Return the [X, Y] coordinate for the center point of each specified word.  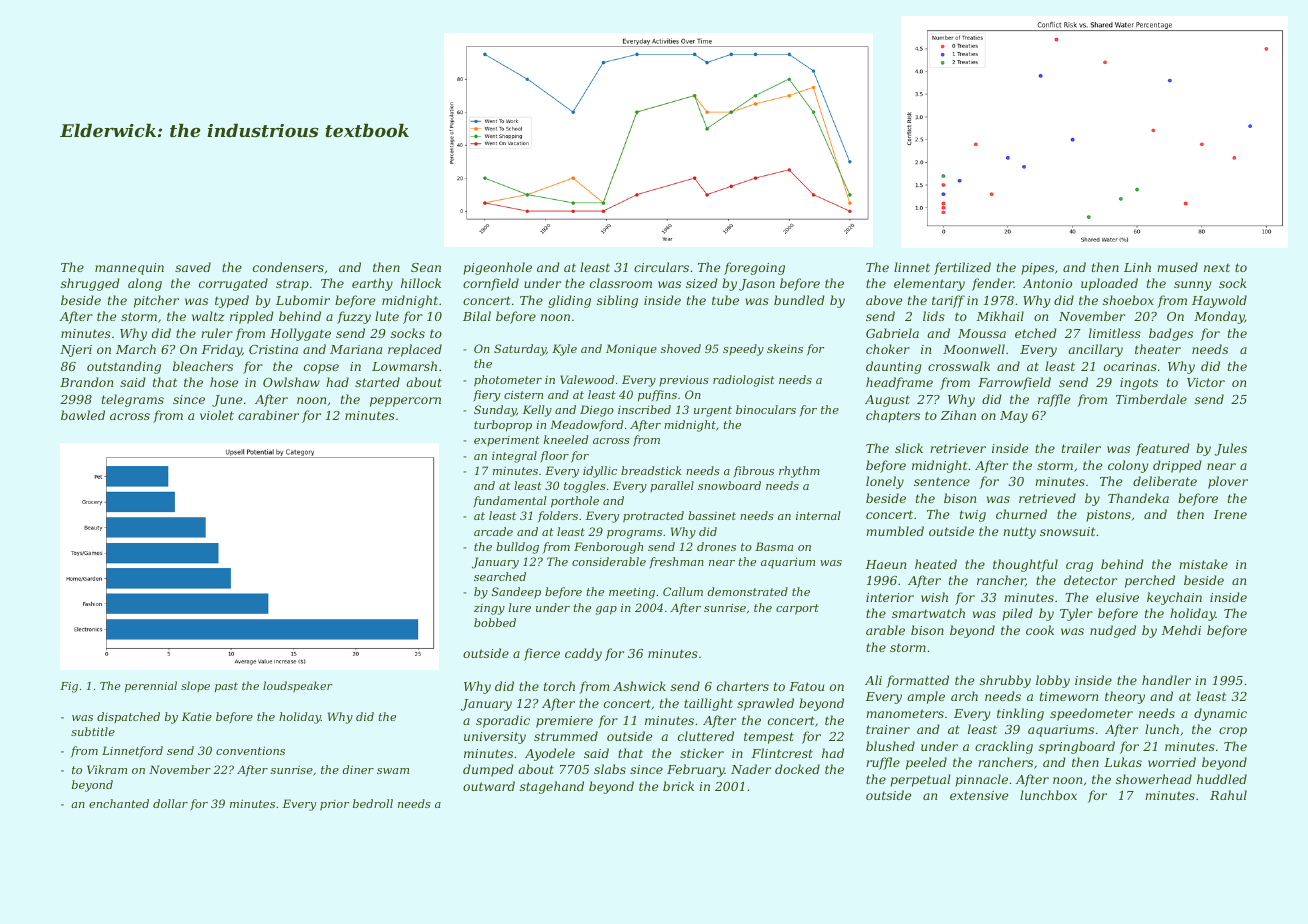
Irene [1230, 514]
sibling [617, 301]
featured [1163, 449]
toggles [585, 487]
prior [334, 805]
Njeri [76, 351]
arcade [493, 531]
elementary [929, 284]
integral [514, 457]
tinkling [1020, 714]
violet [217, 415]
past [226, 687]
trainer [888, 729]
